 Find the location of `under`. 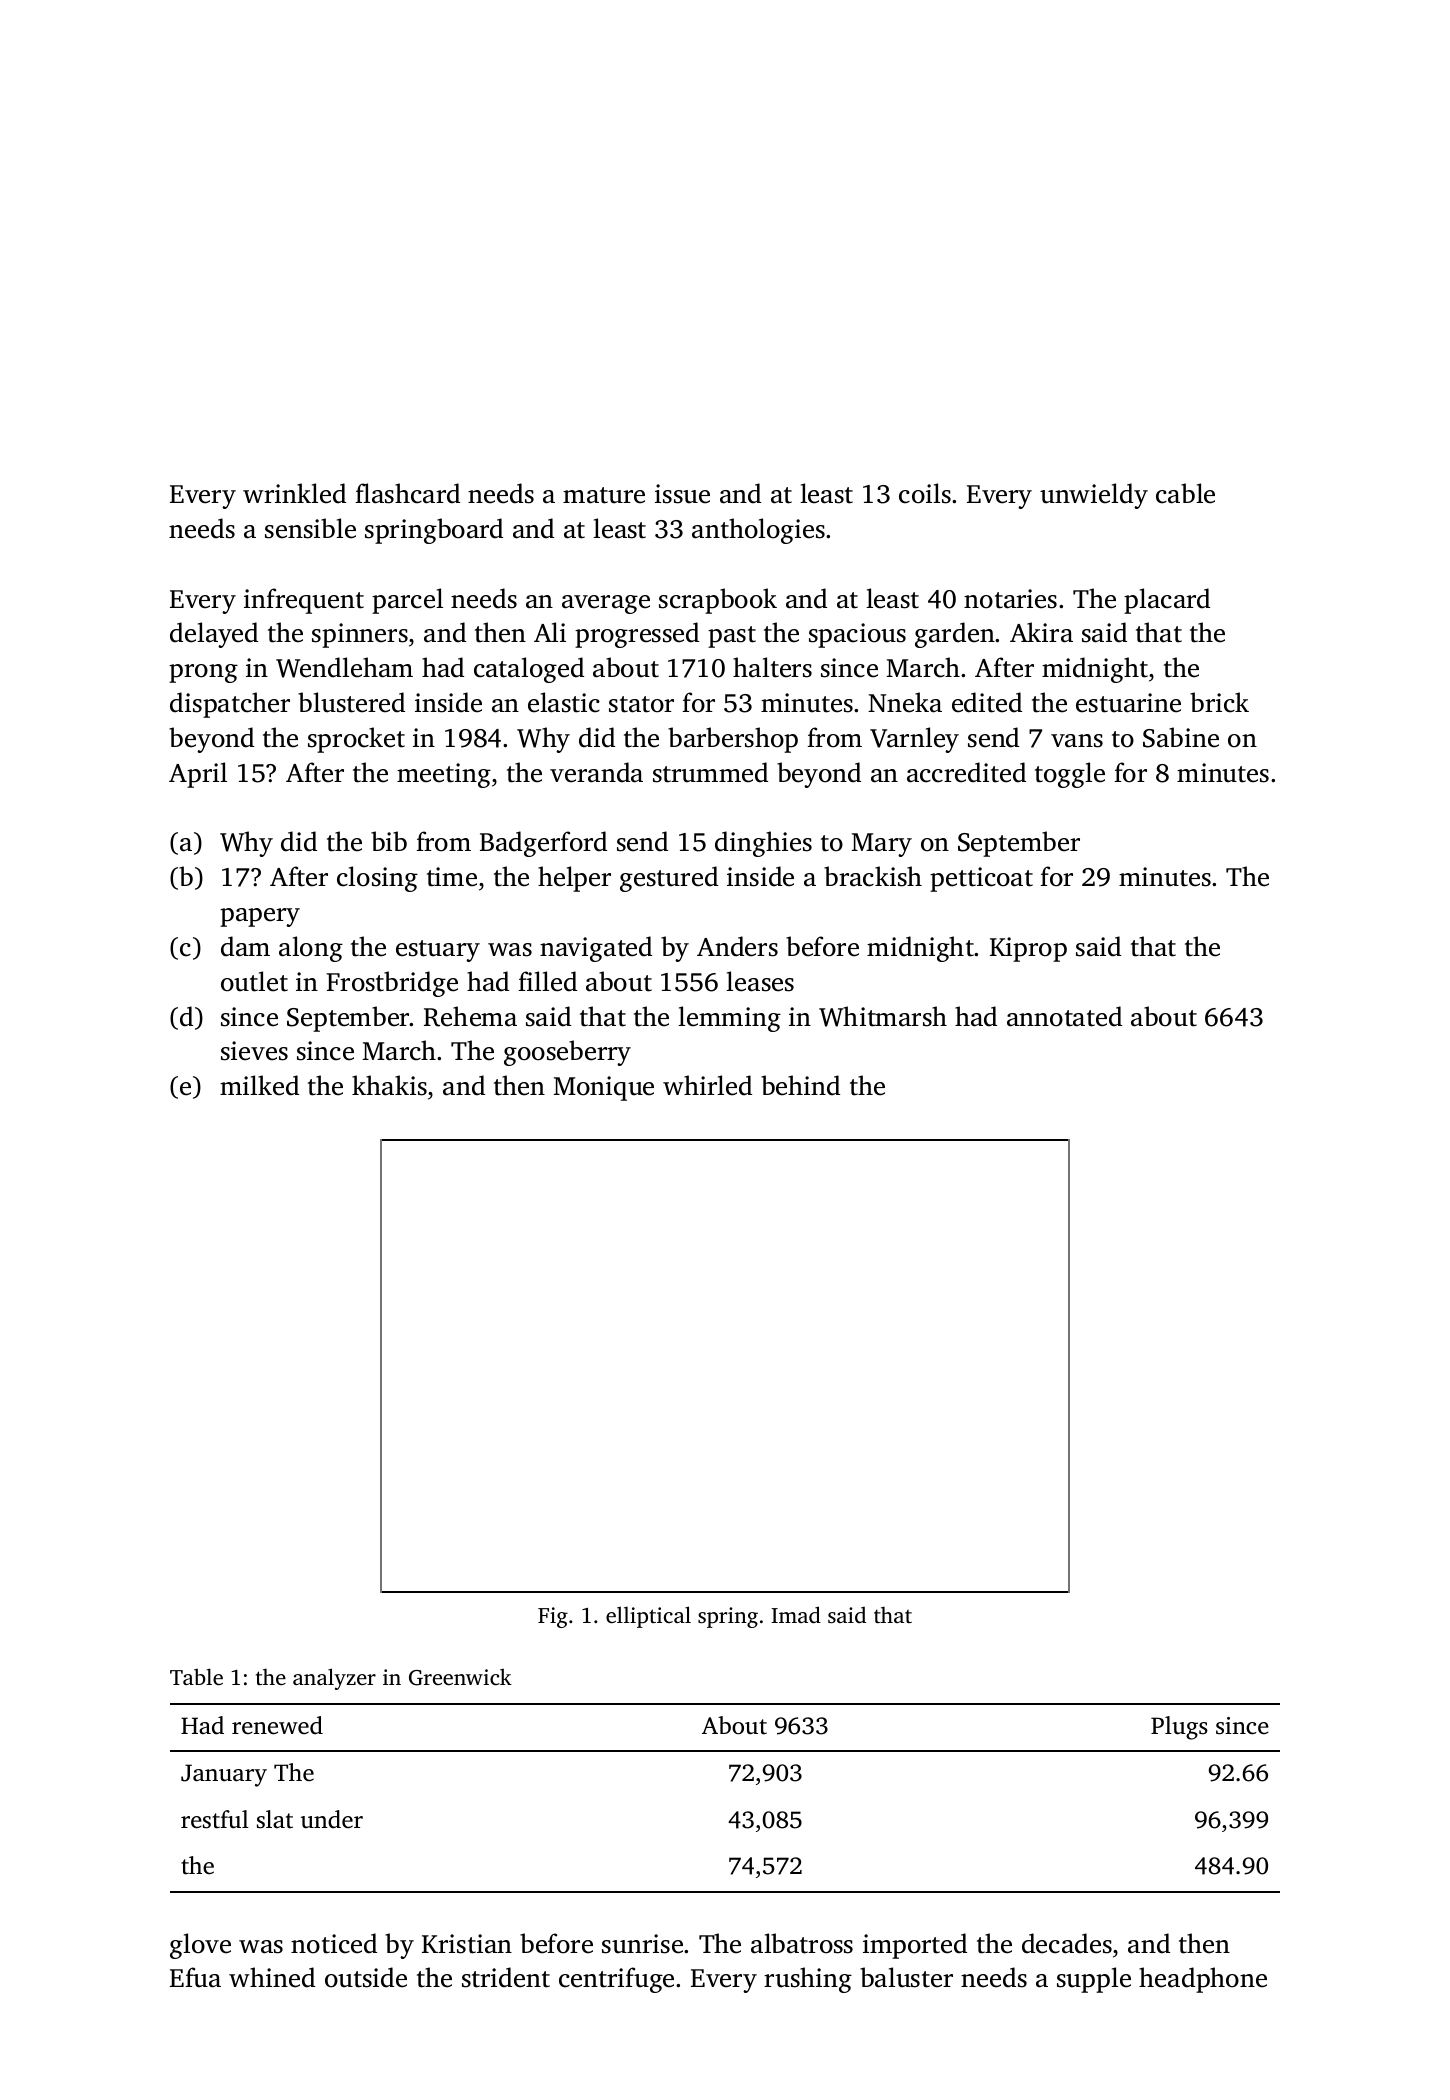

under is located at coordinates (332, 1819).
